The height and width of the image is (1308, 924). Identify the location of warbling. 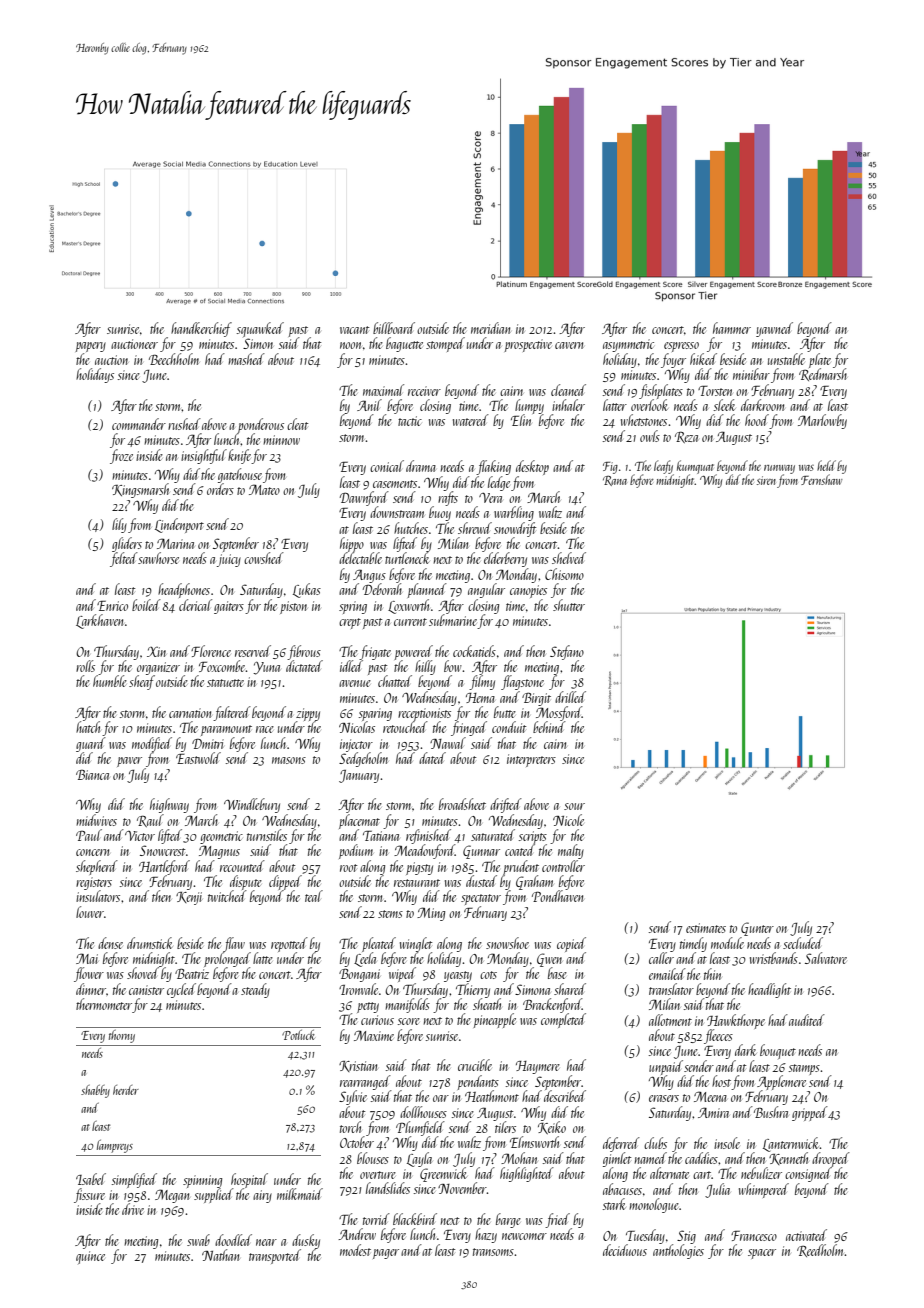
(514, 513).
